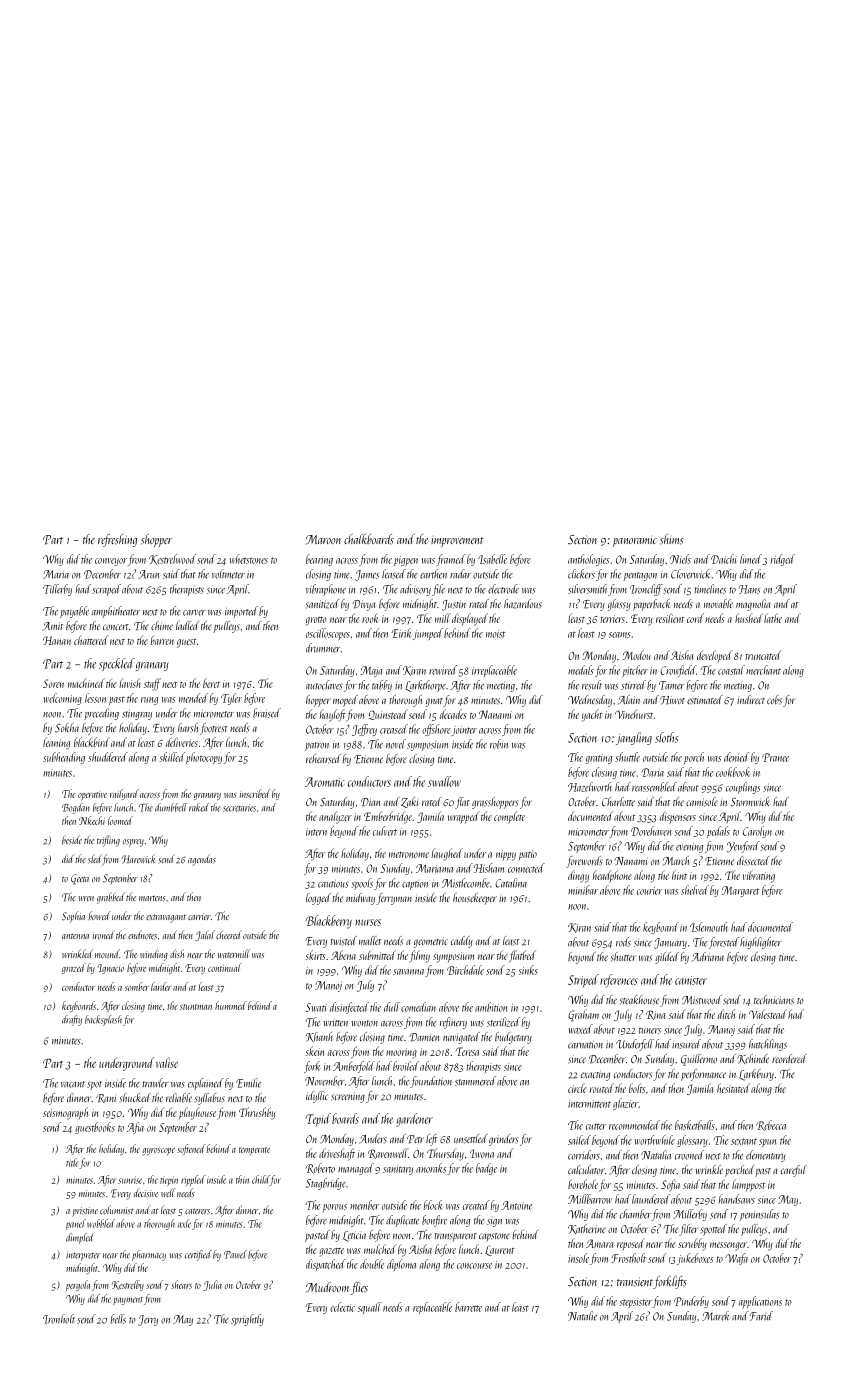 The width and height of the page is (849, 1400). Describe the element at coordinates (492, 559) in the page. I see `Isabelle` at that location.
